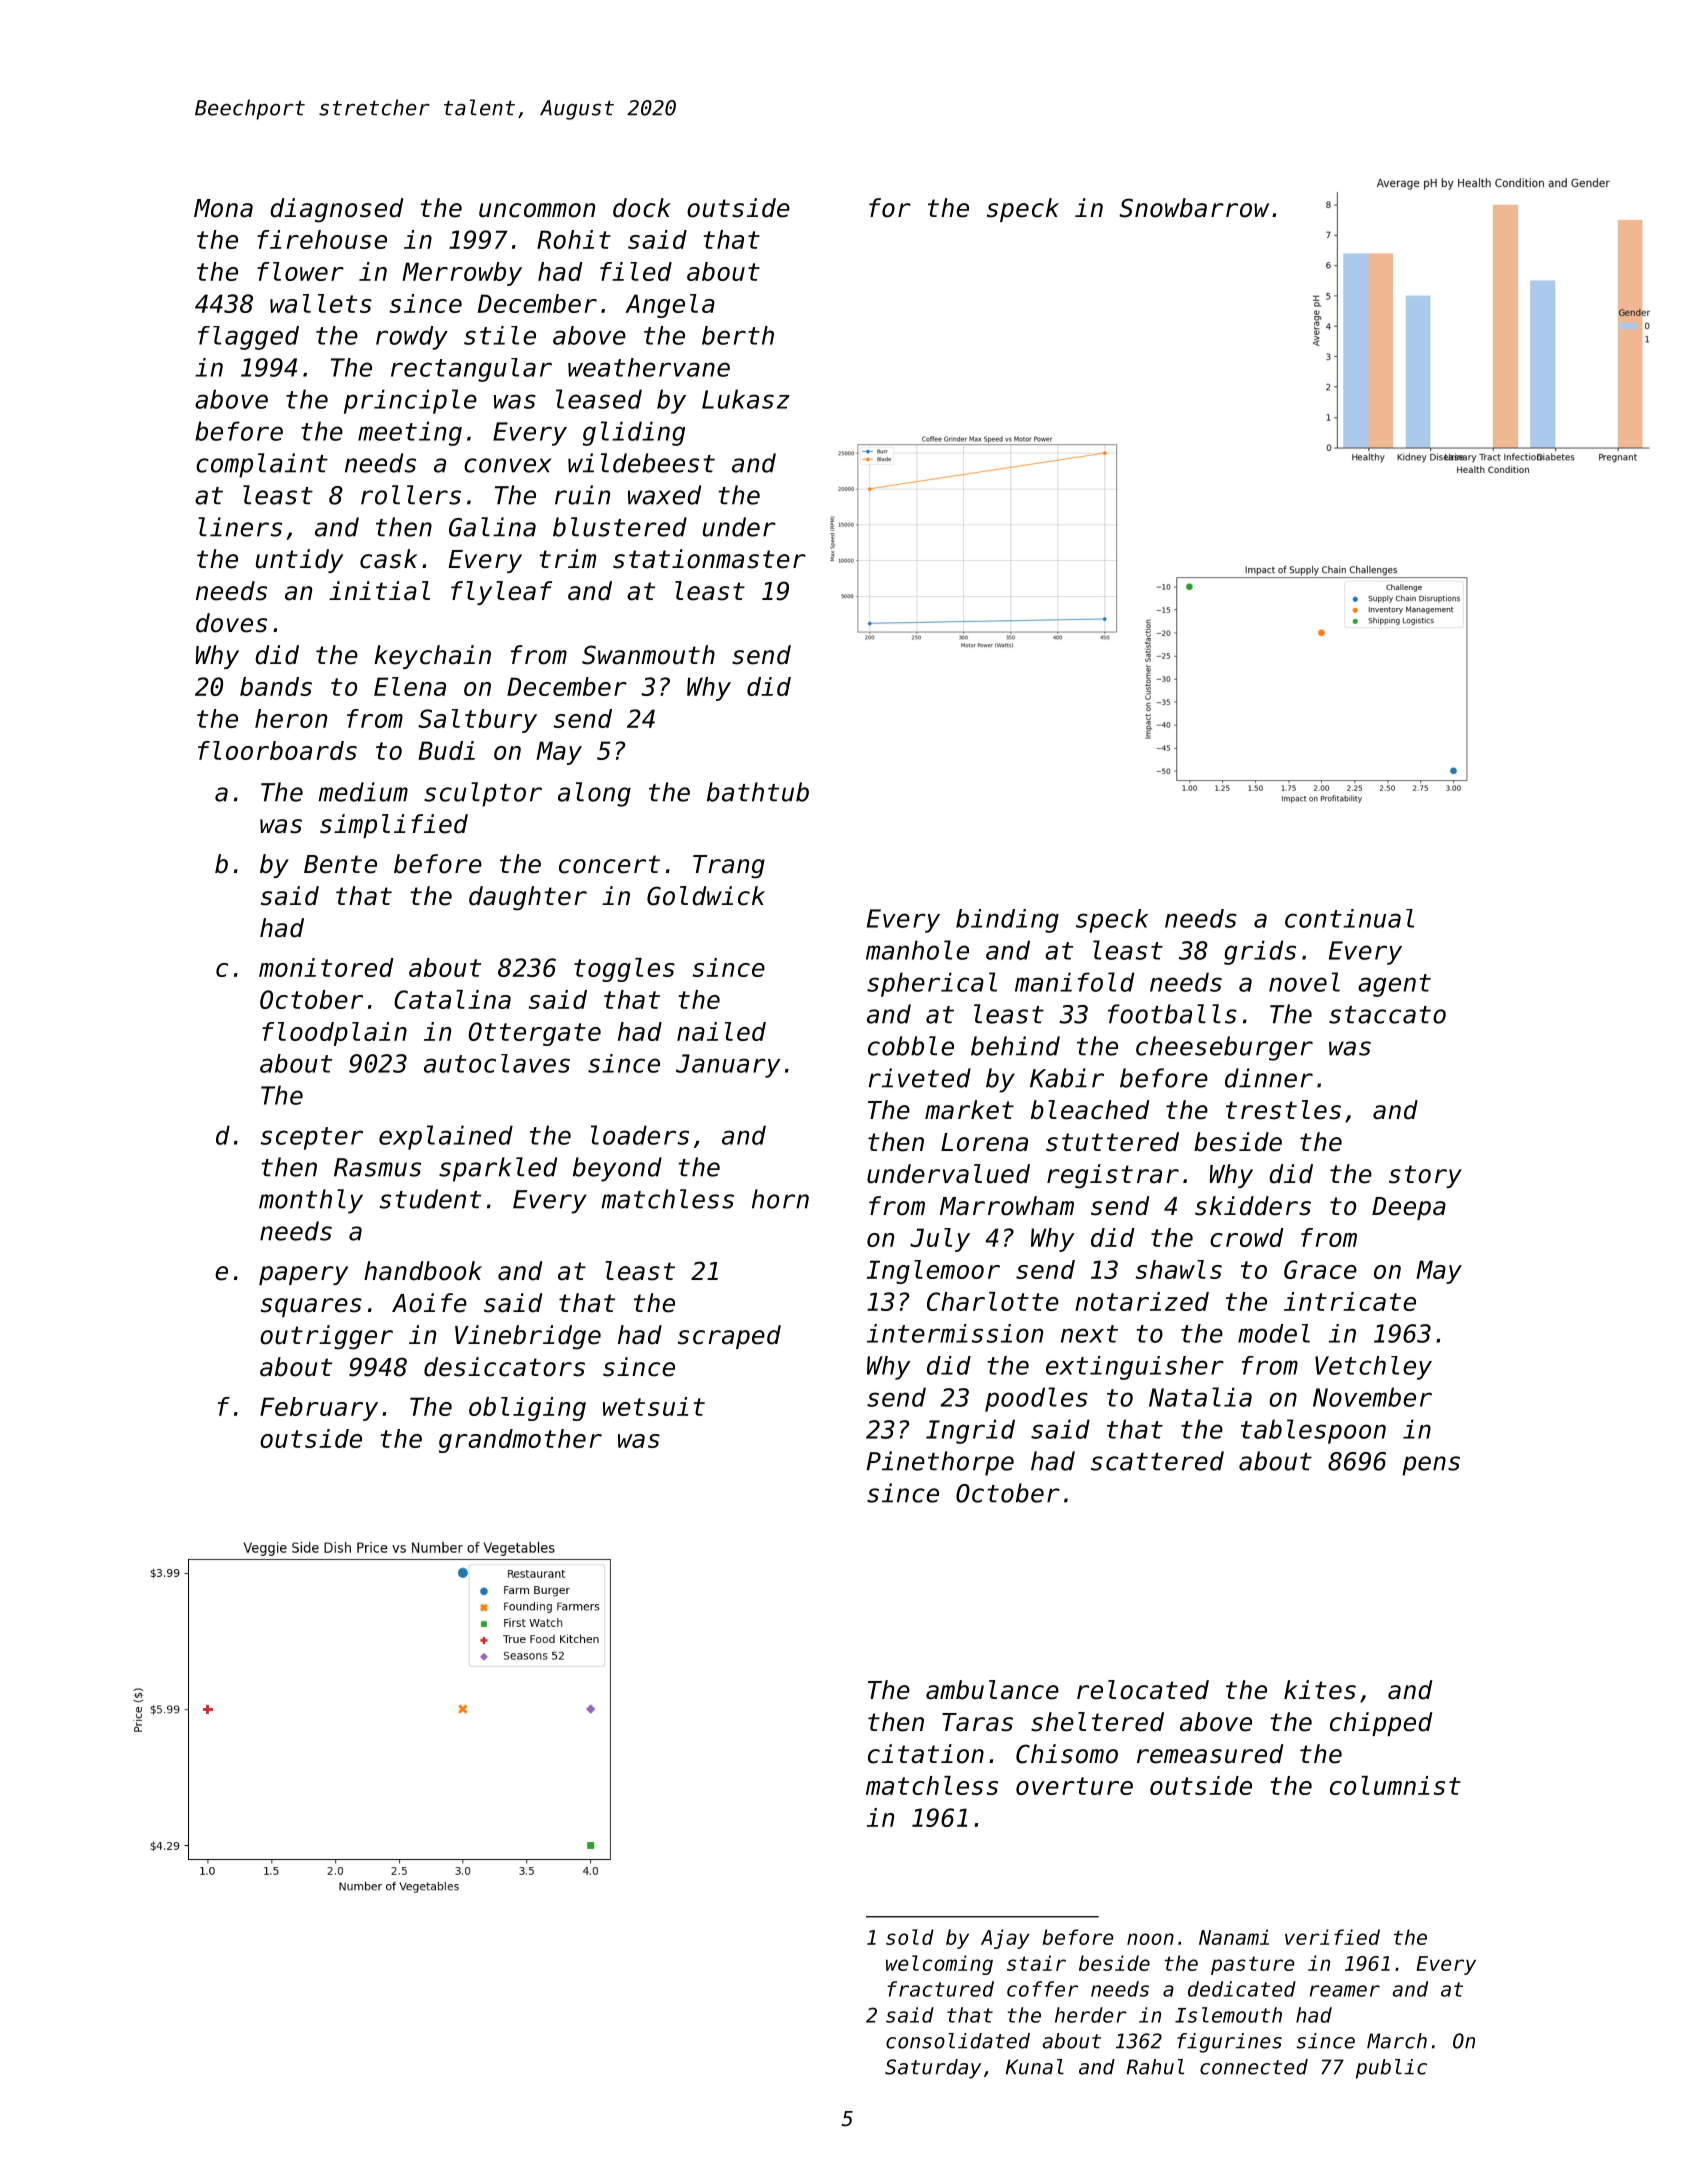  I want to click on Goldwick, so click(706, 896).
